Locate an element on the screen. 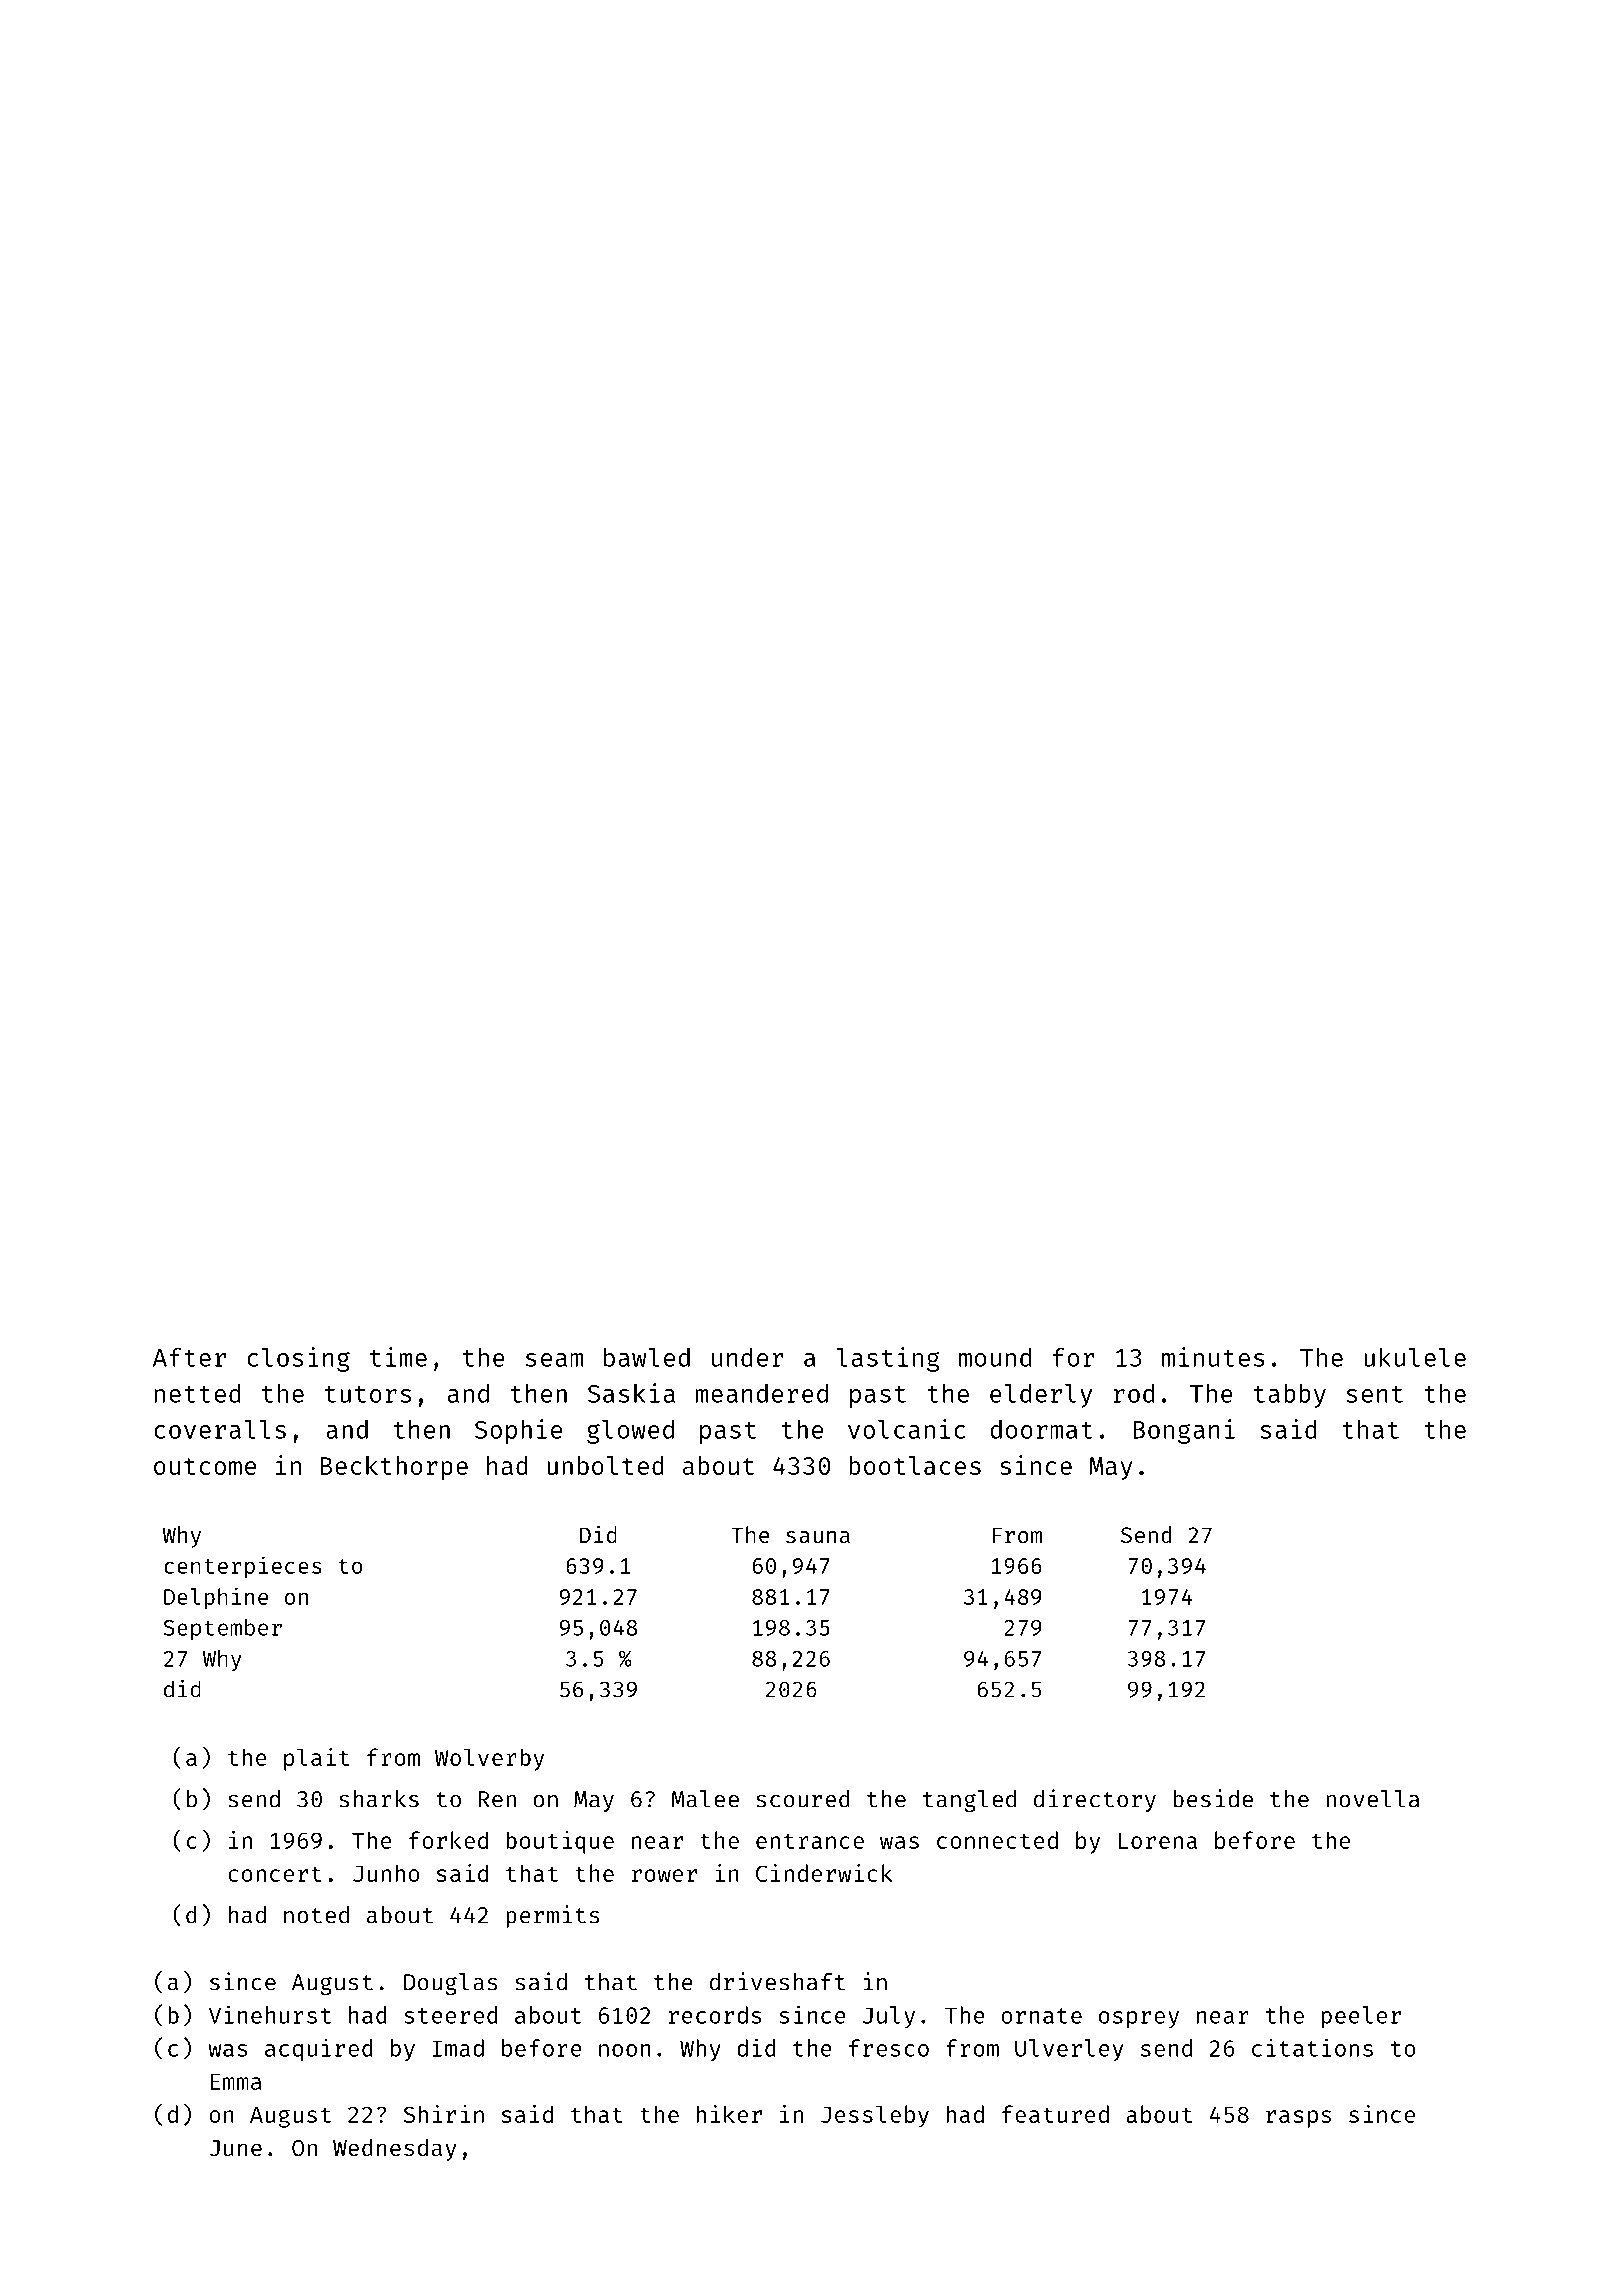  July is located at coordinates (889, 2017).
